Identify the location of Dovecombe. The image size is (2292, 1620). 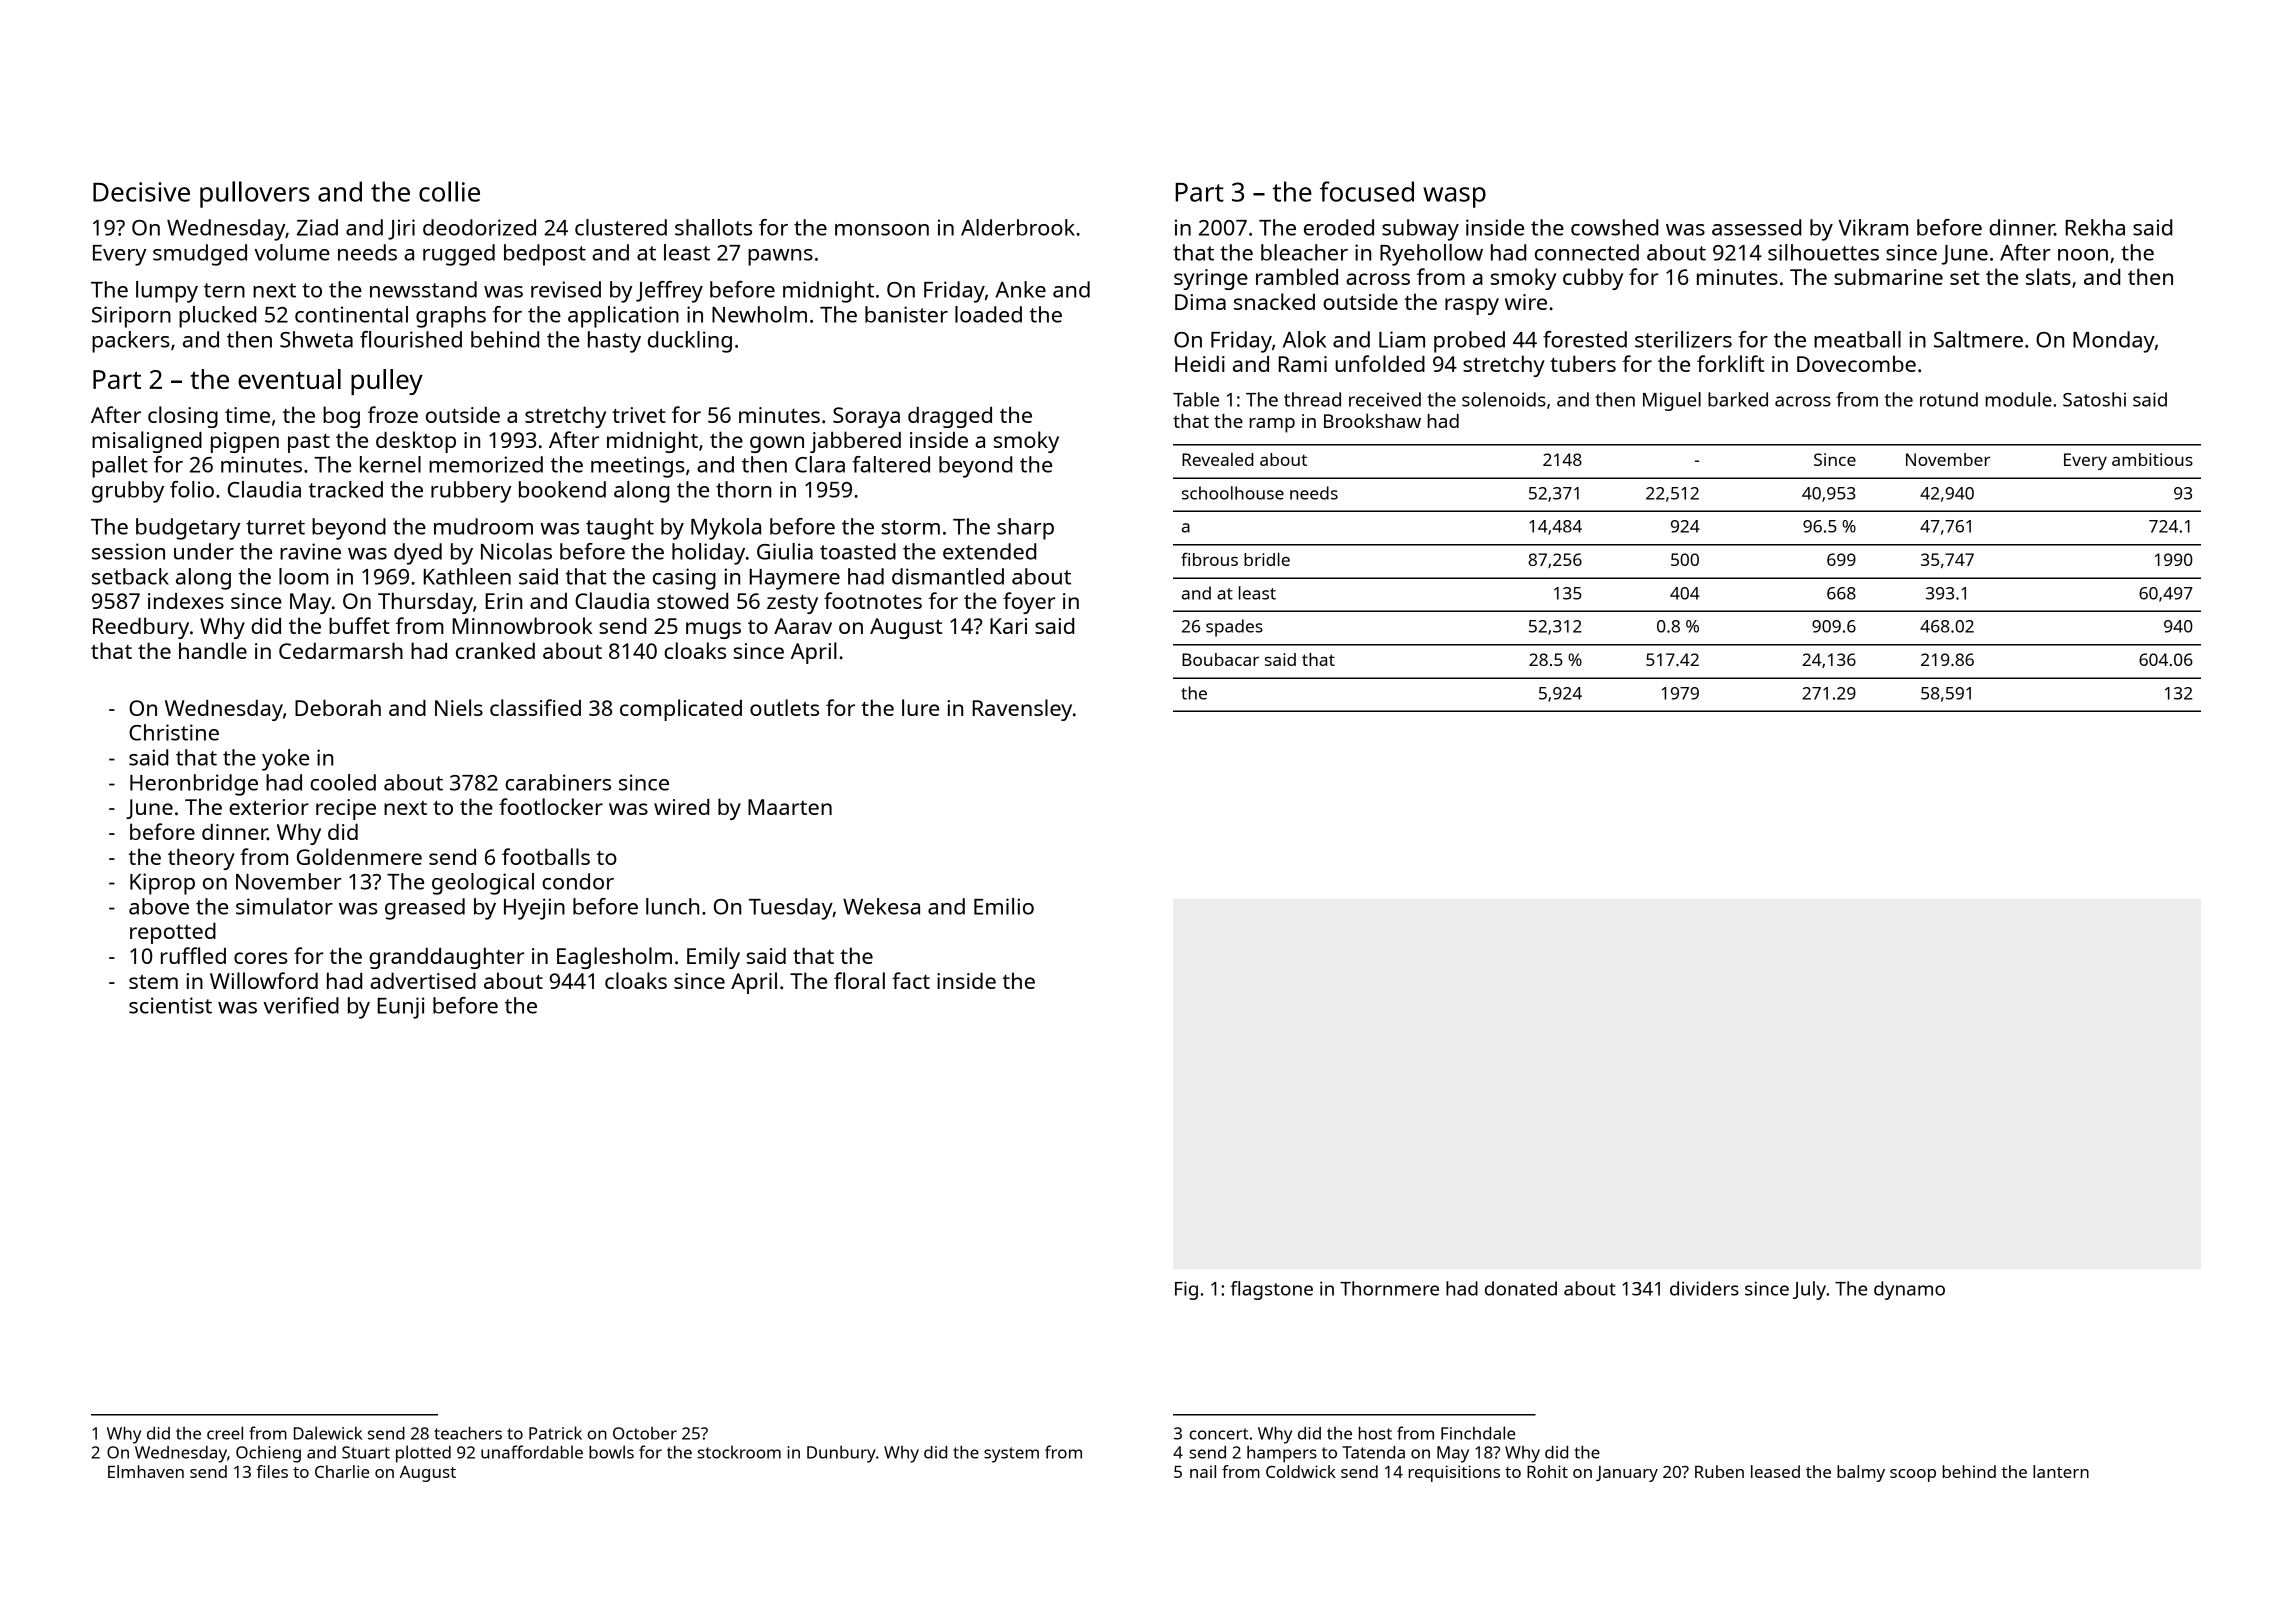
(1856, 363).
